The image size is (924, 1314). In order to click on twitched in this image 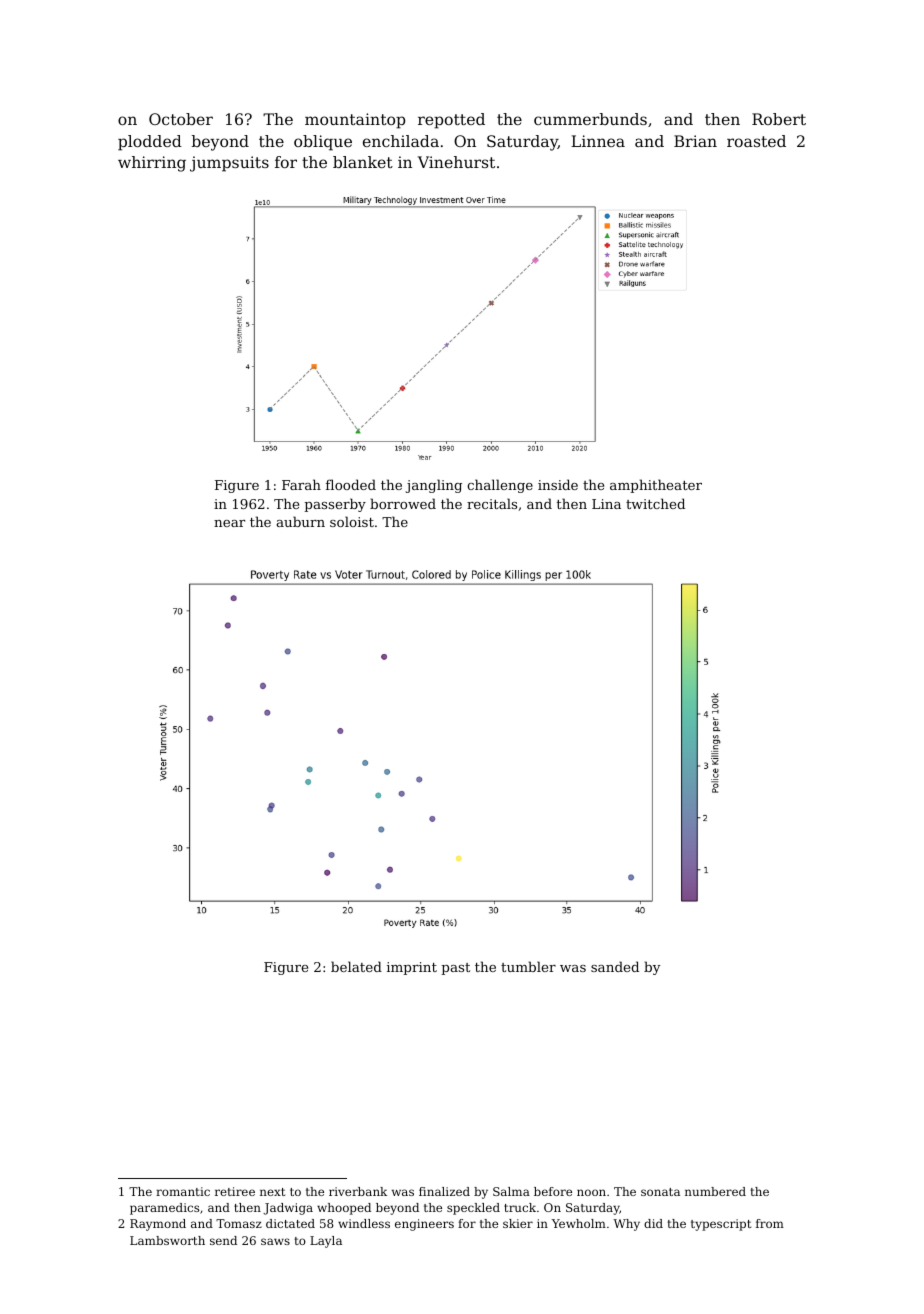, I will do `click(655, 503)`.
